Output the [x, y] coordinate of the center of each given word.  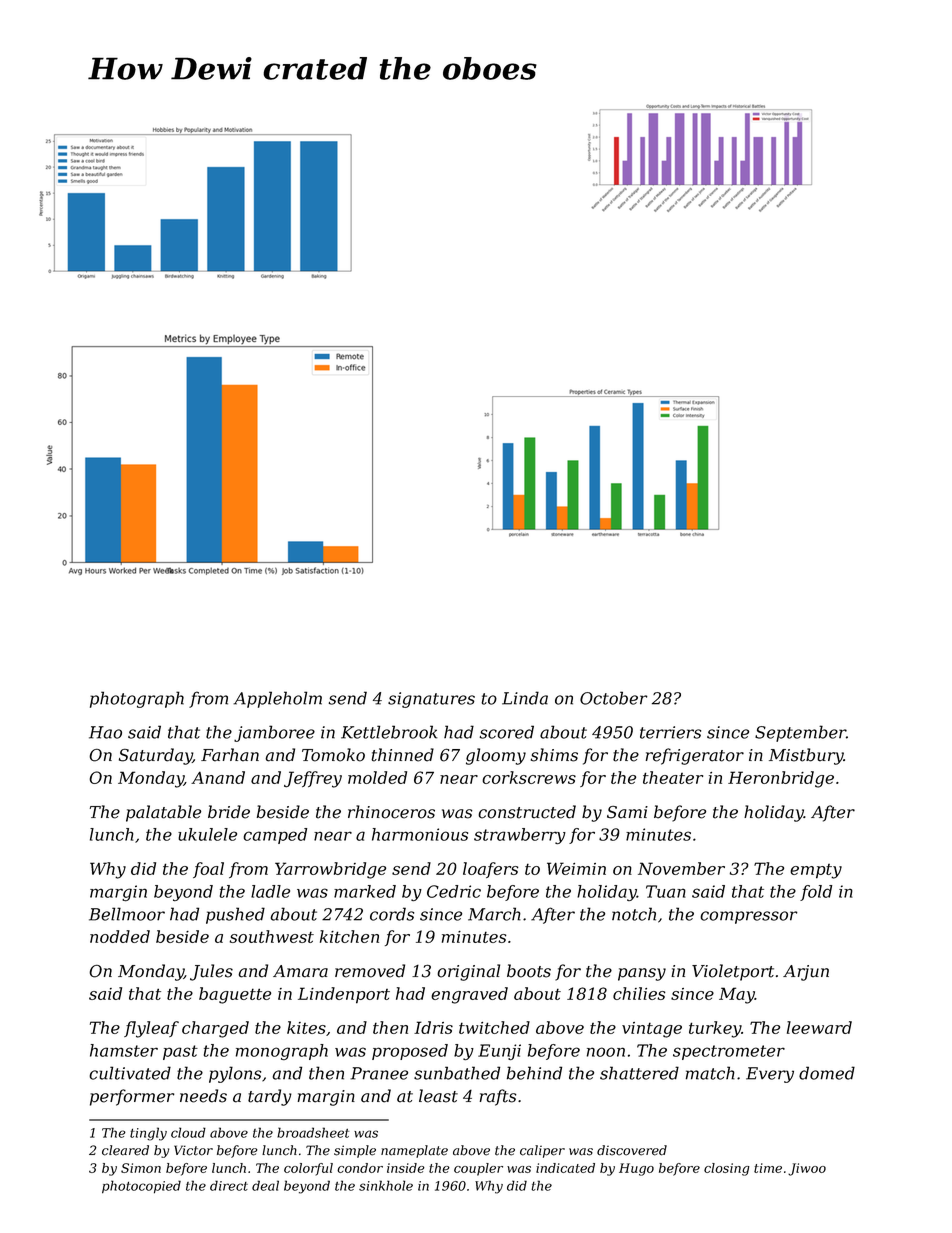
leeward [819, 1027]
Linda [525, 698]
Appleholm [277, 699]
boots [529, 971]
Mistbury [806, 756]
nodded [120, 936]
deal [265, 1185]
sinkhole [386, 1185]
